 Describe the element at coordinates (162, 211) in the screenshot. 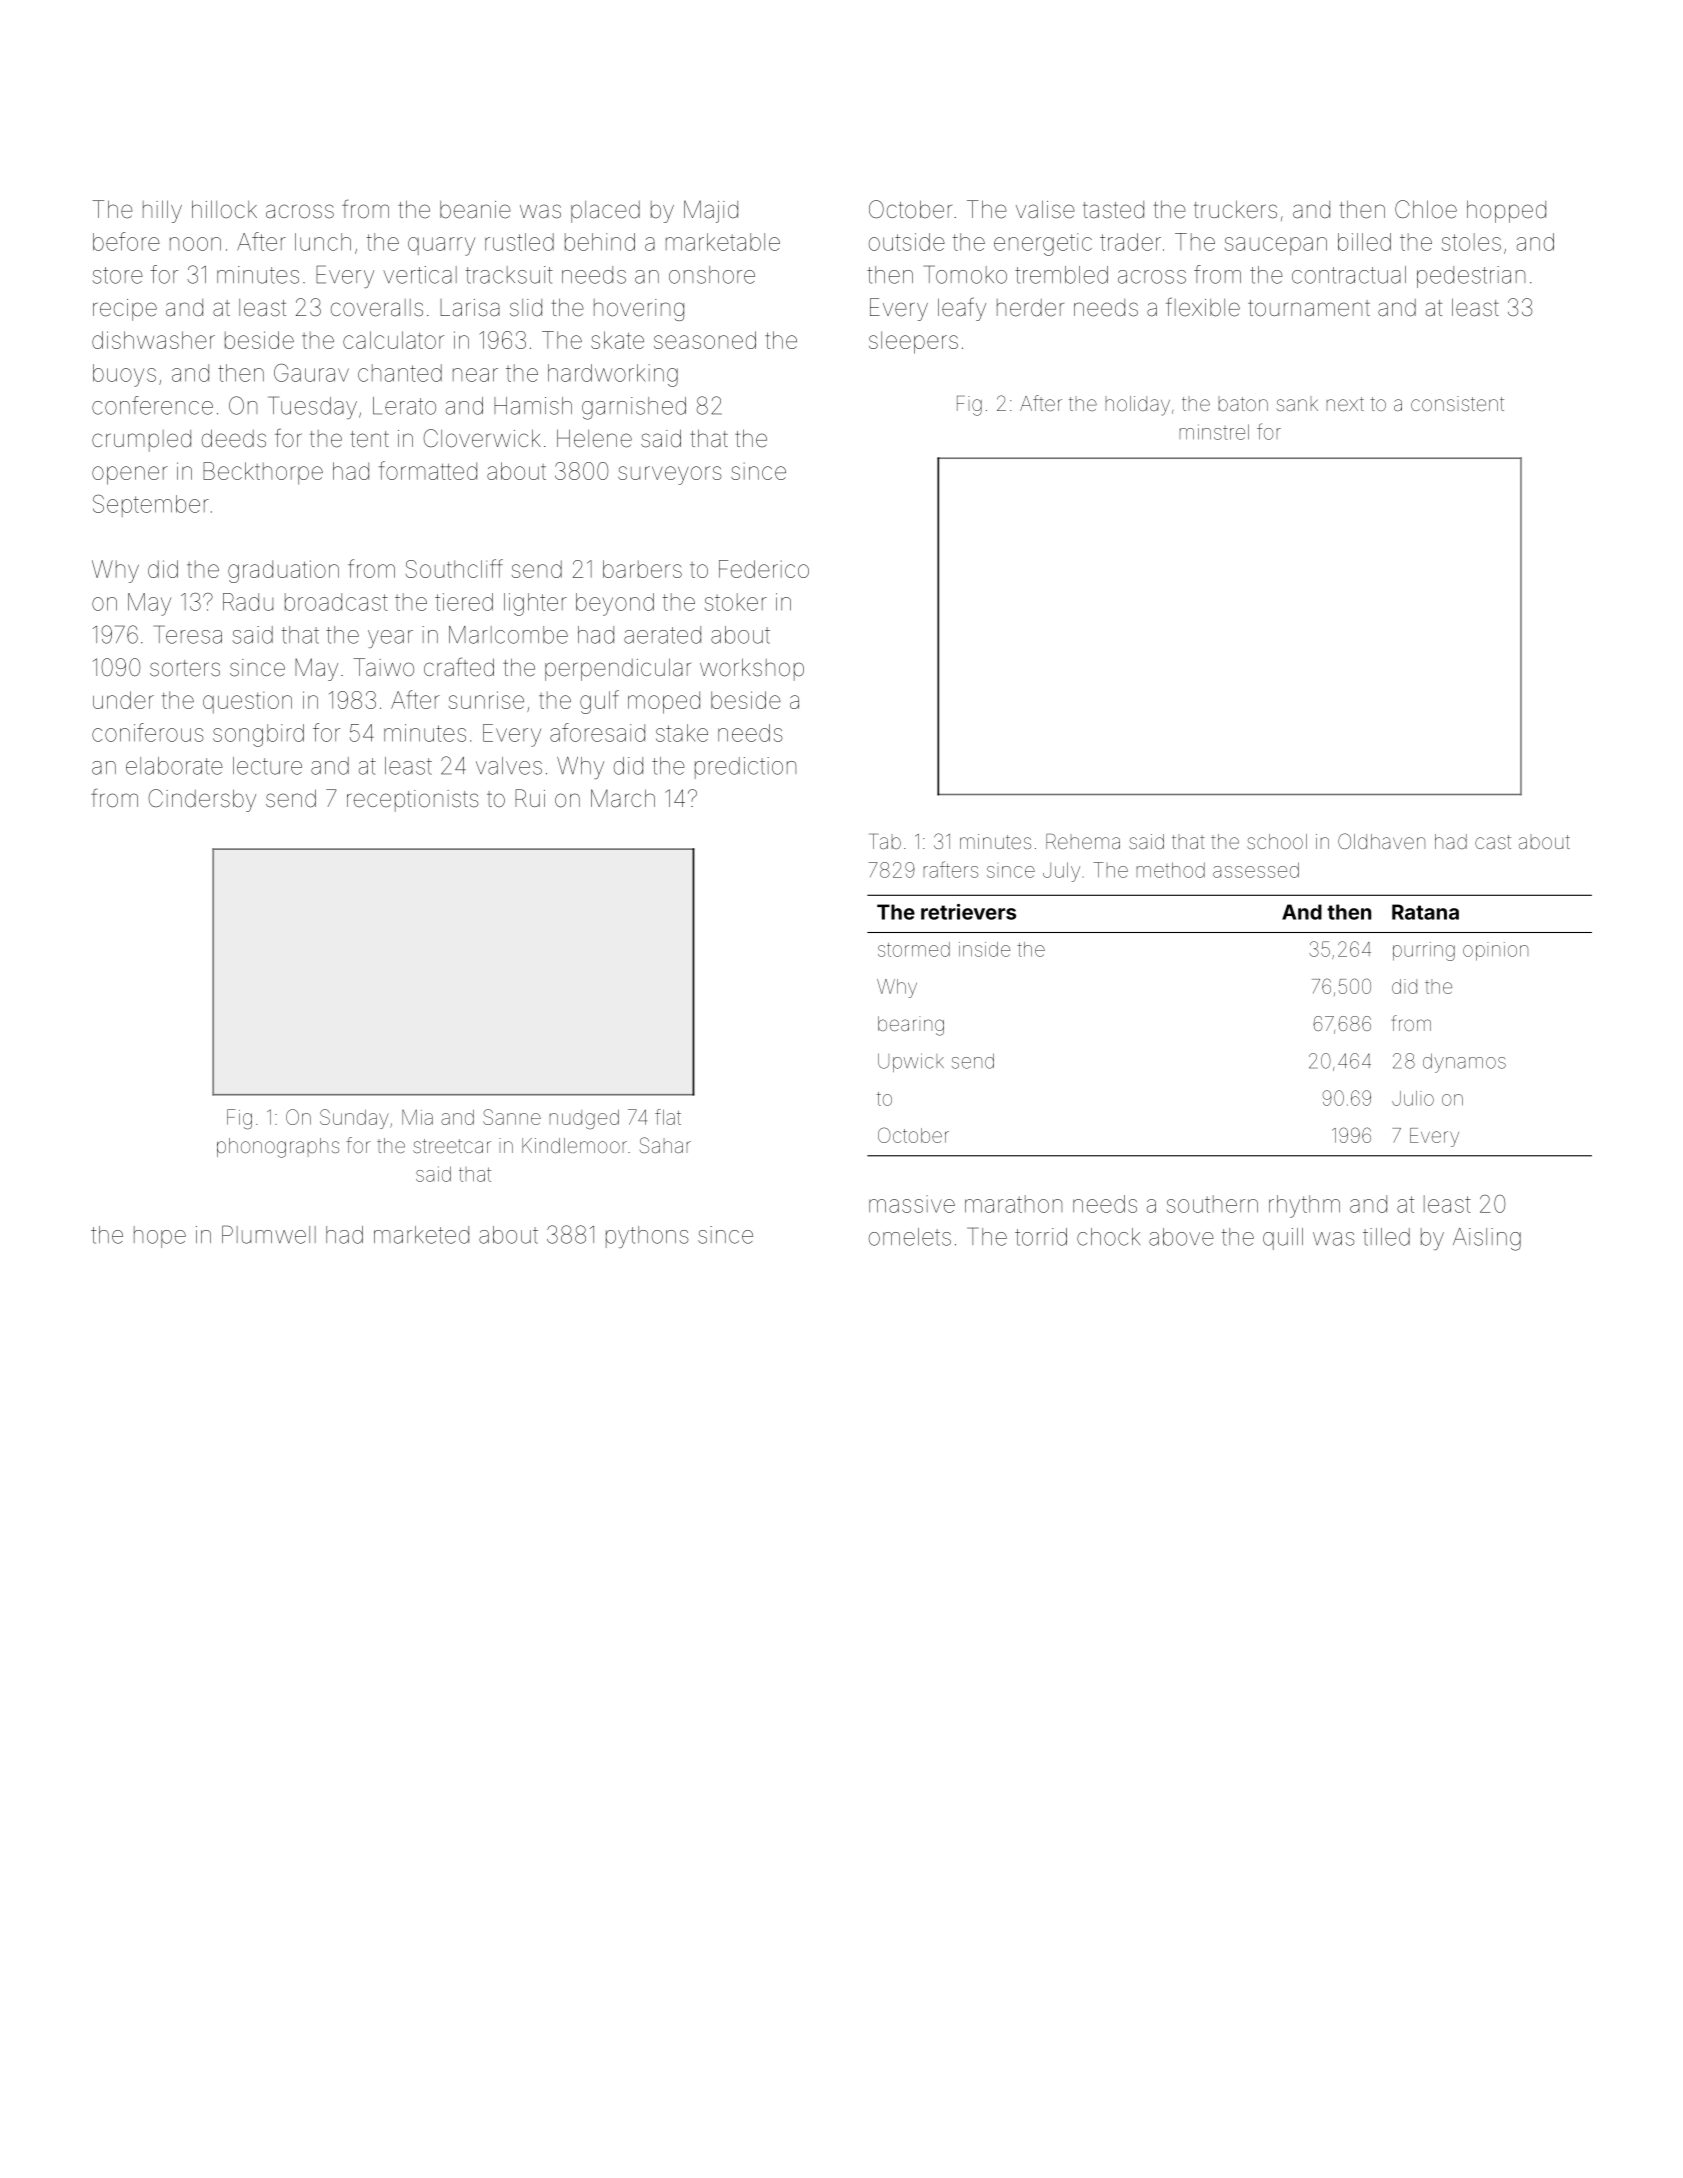

I see `hilly` at that location.
